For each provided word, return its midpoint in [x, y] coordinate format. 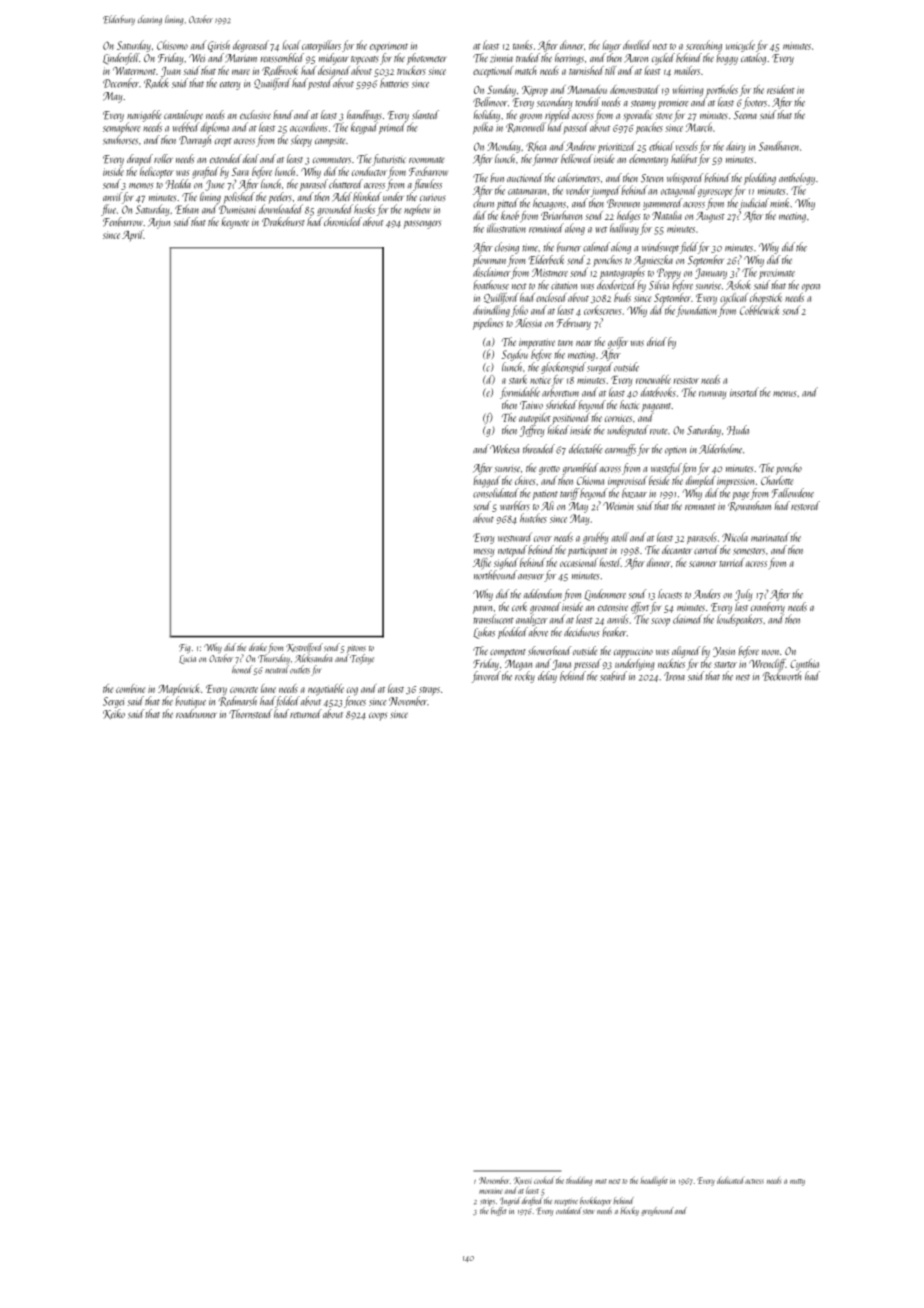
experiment [389, 47]
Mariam [241, 58]
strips [487, 1202]
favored [486, 677]
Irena [674, 676]
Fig [185, 649]
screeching [704, 46]
